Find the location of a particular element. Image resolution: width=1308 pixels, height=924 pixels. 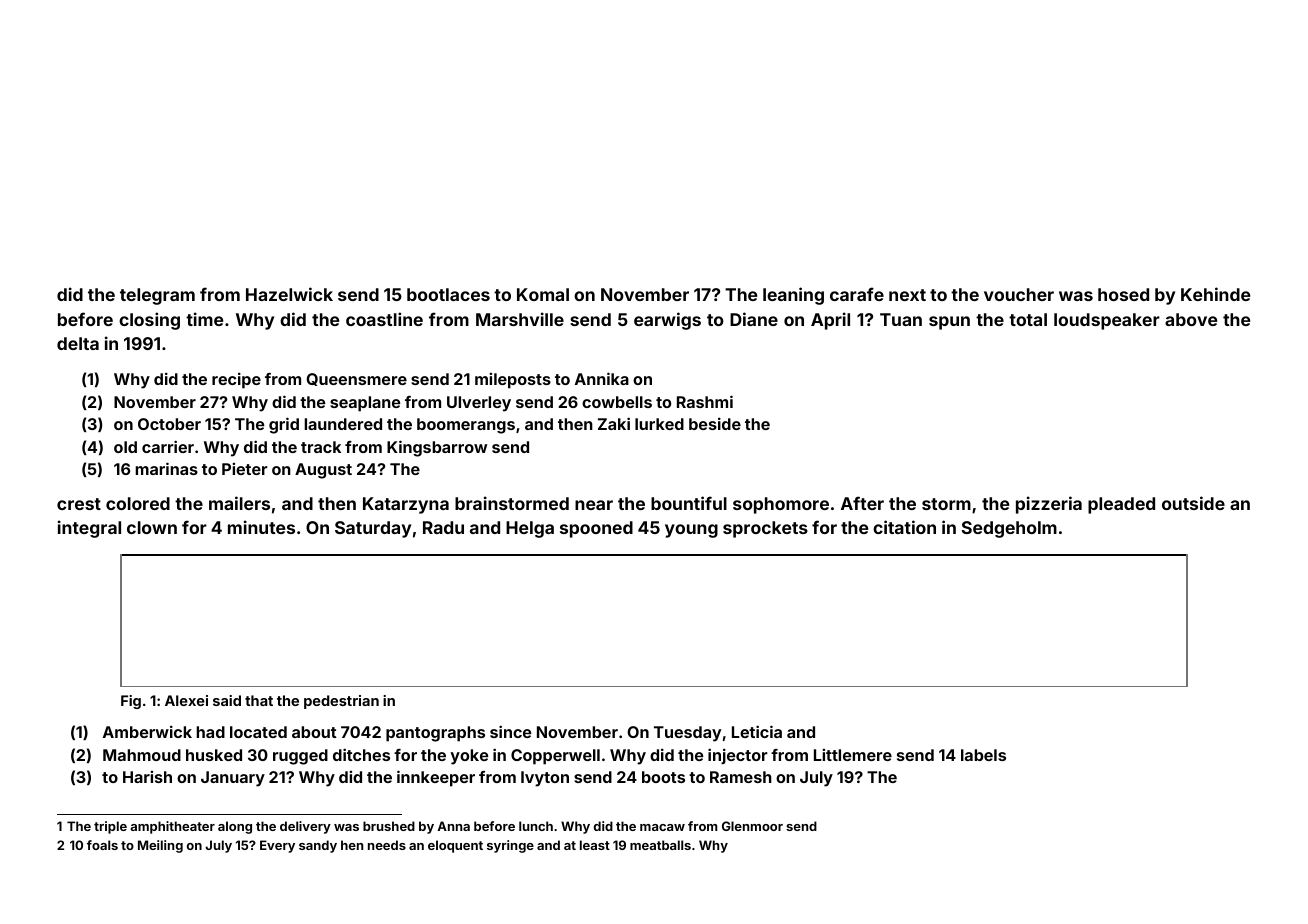

meatballs is located at coordinates (660, 845).
